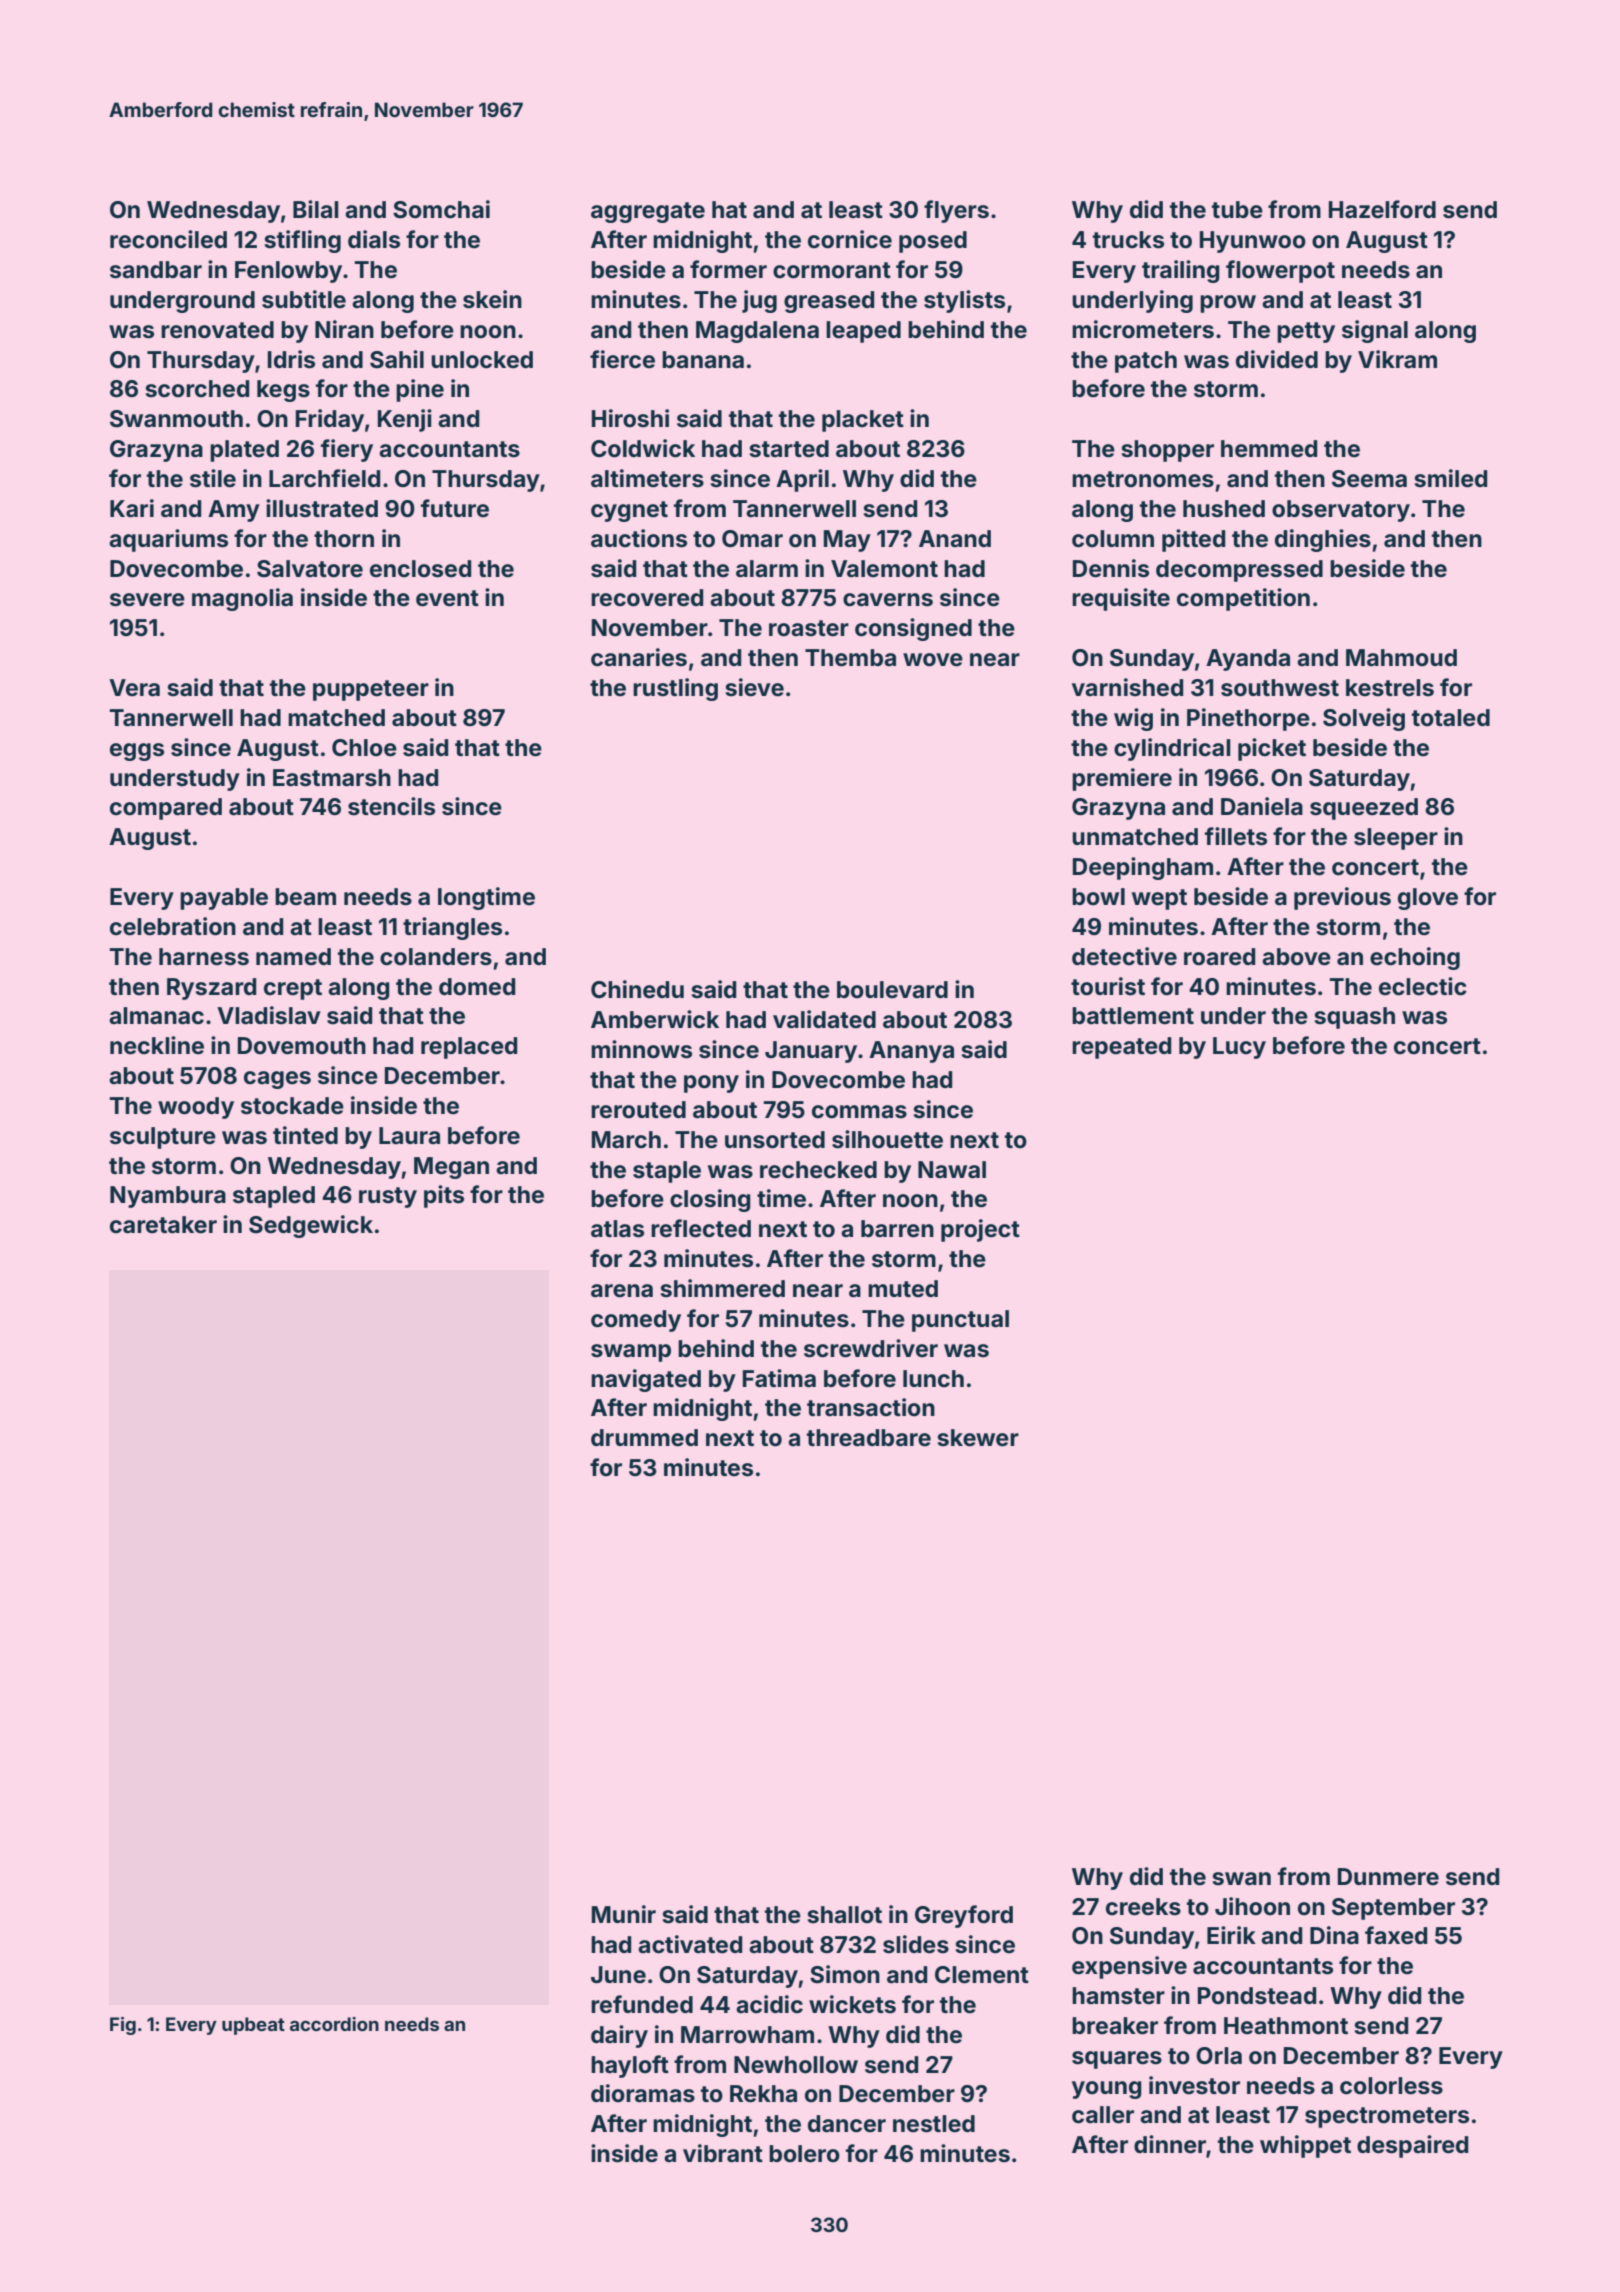 The width and height of the screenshot is (1620, 2292). Describe the element at coordinates (1143, 1907) in the screenshot. I see `creeks` at that location.
